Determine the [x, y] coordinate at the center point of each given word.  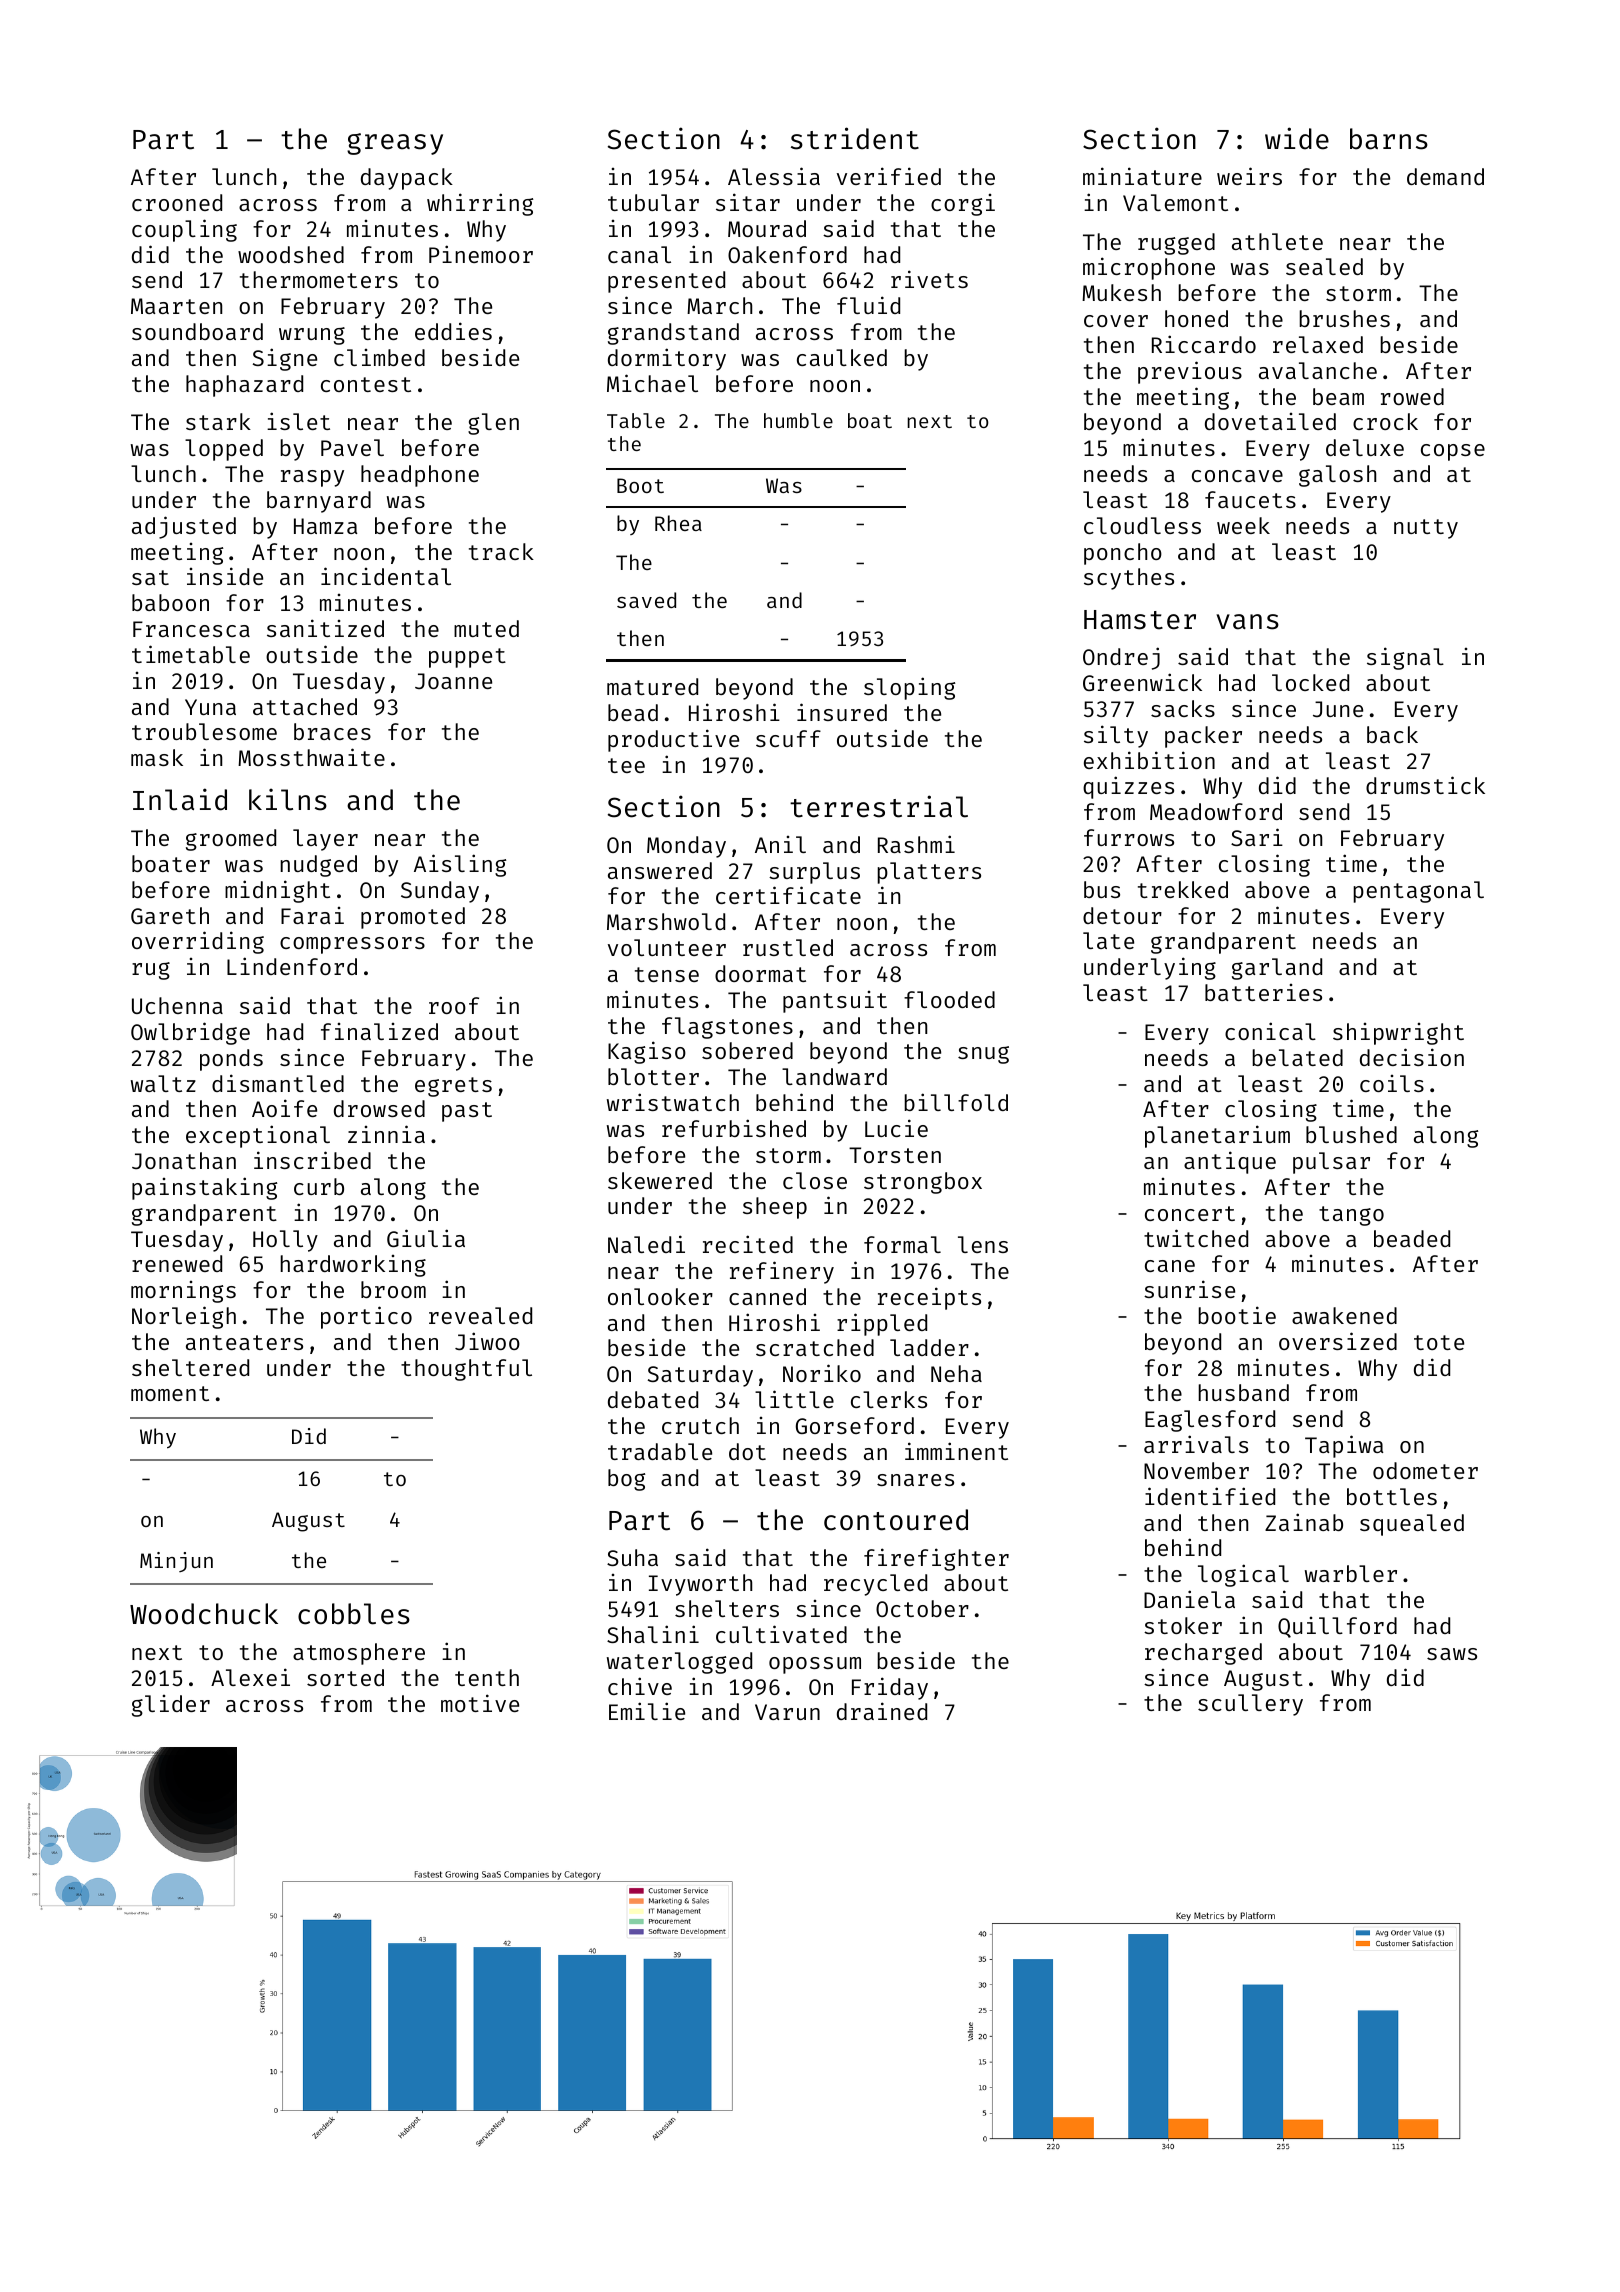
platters [929, 873]
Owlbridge [190, 1033]
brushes [1344, 318]
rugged [1176, 244]
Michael [652, 383]
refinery [782, 1272]
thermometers [319, 279]
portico [366, 1317]
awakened [1344, 1315]
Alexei [250, 1677]
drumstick [1425, 785]
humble [798, 420]
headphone [420, 476]
